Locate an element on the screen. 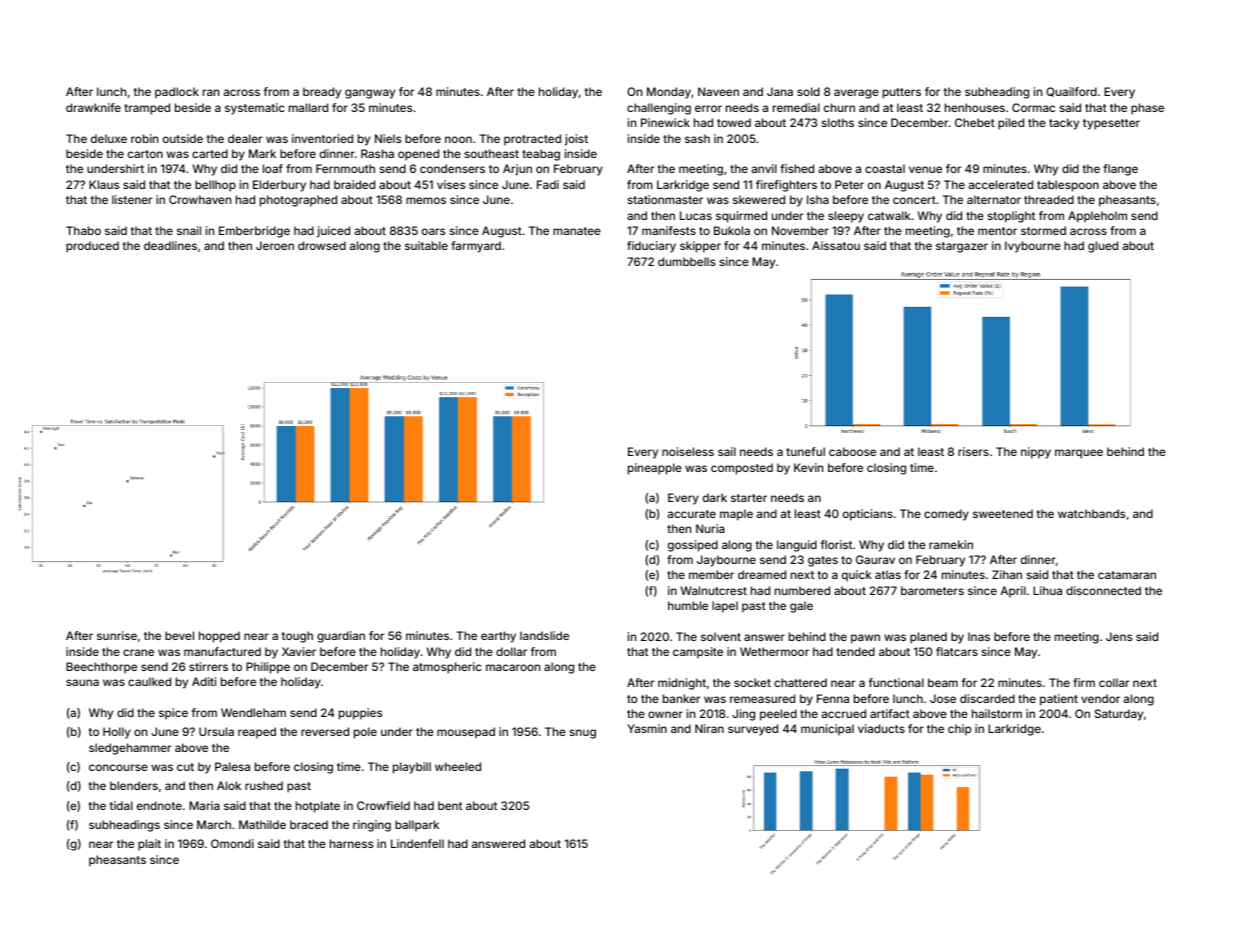  farmyard is located at coordinates (476, 247).
